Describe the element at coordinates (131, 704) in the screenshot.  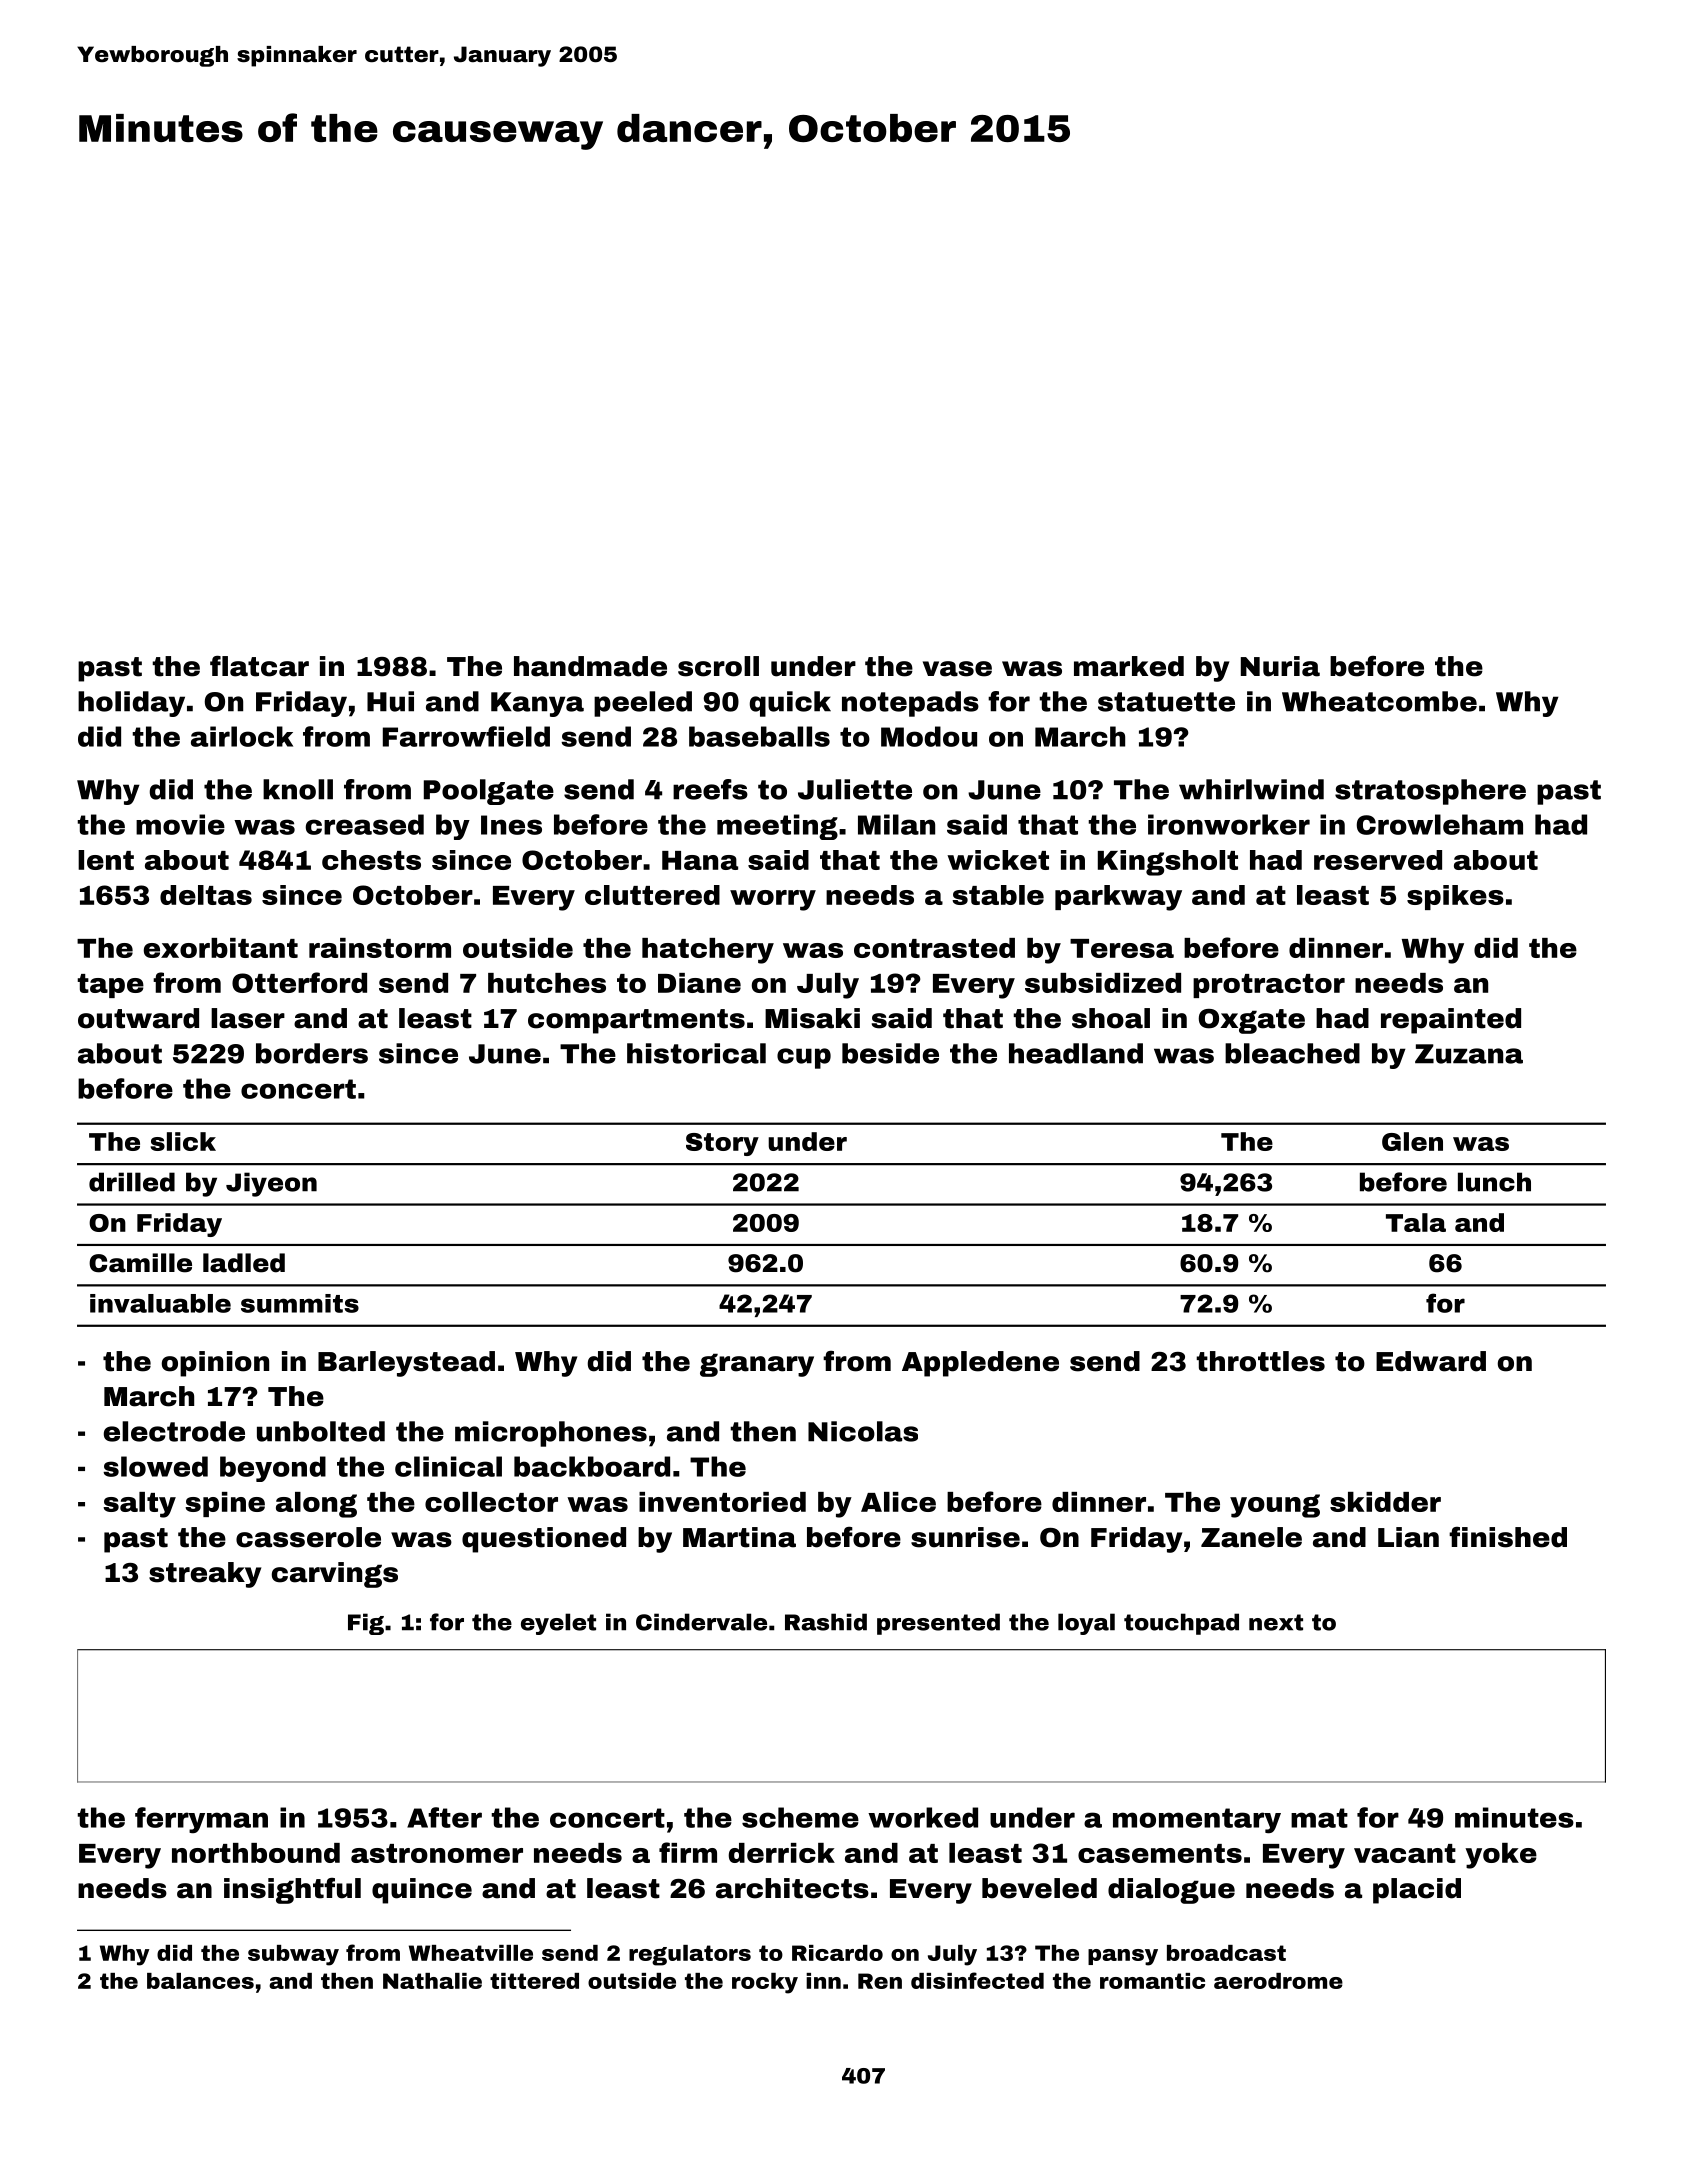
I see `holiday` at that location.
